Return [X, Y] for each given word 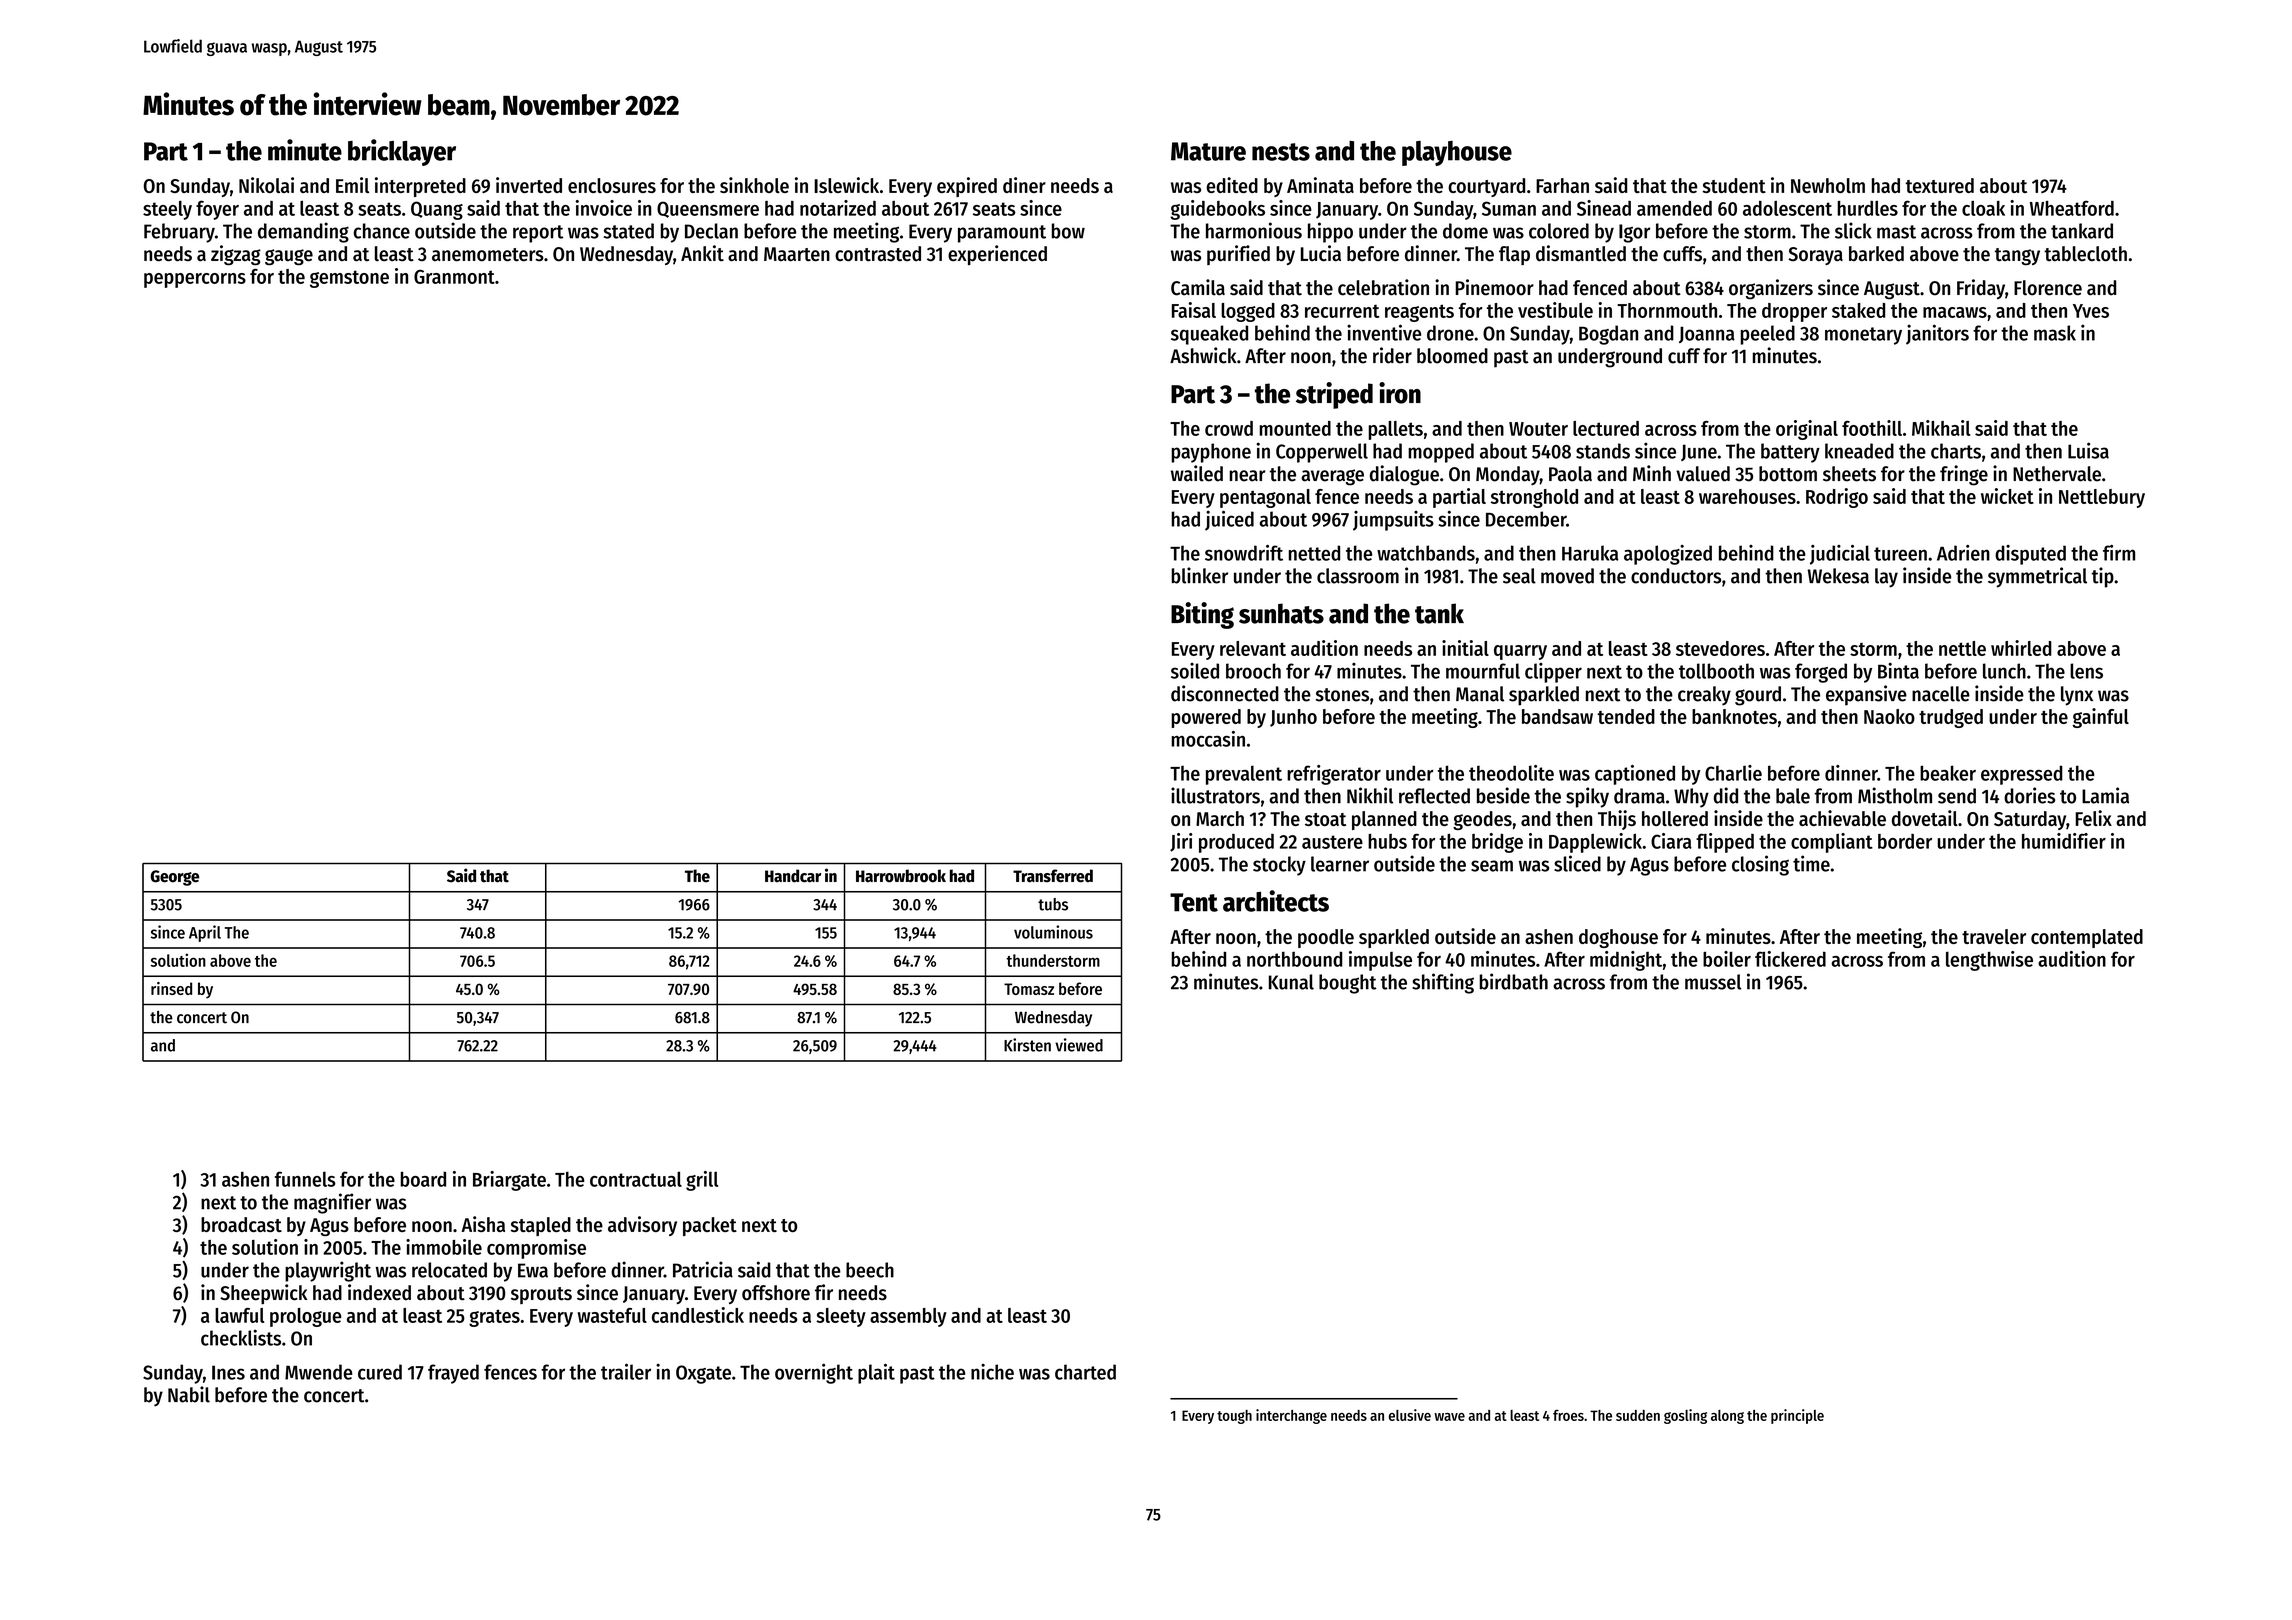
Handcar [793, 876]
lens [2086, 671]
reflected [1434, 796]
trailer [626, 1371]
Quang [437, 210]
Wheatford [2072, 208]
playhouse [1457, 153]
